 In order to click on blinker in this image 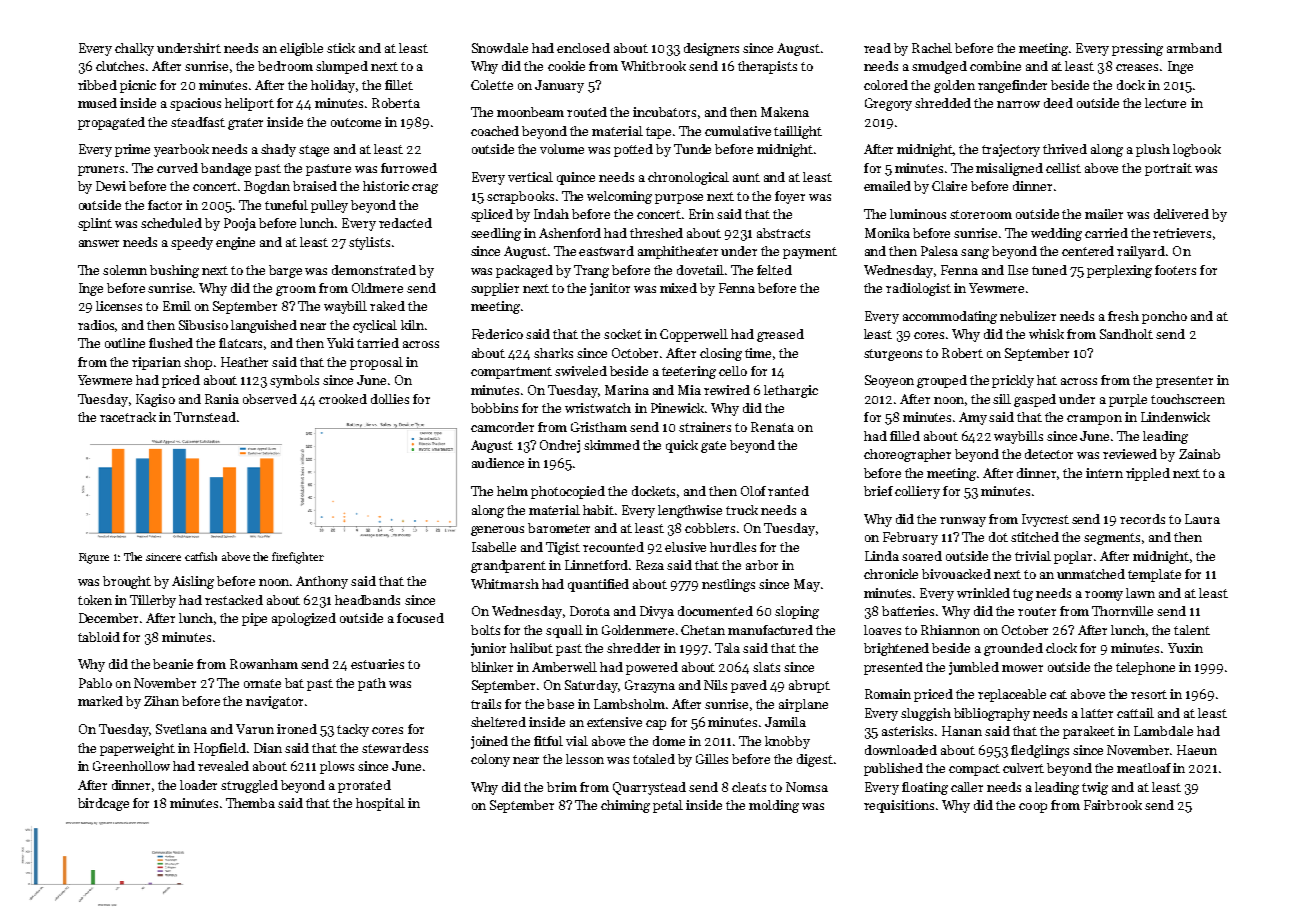, I will do `click(492, 667)`.
